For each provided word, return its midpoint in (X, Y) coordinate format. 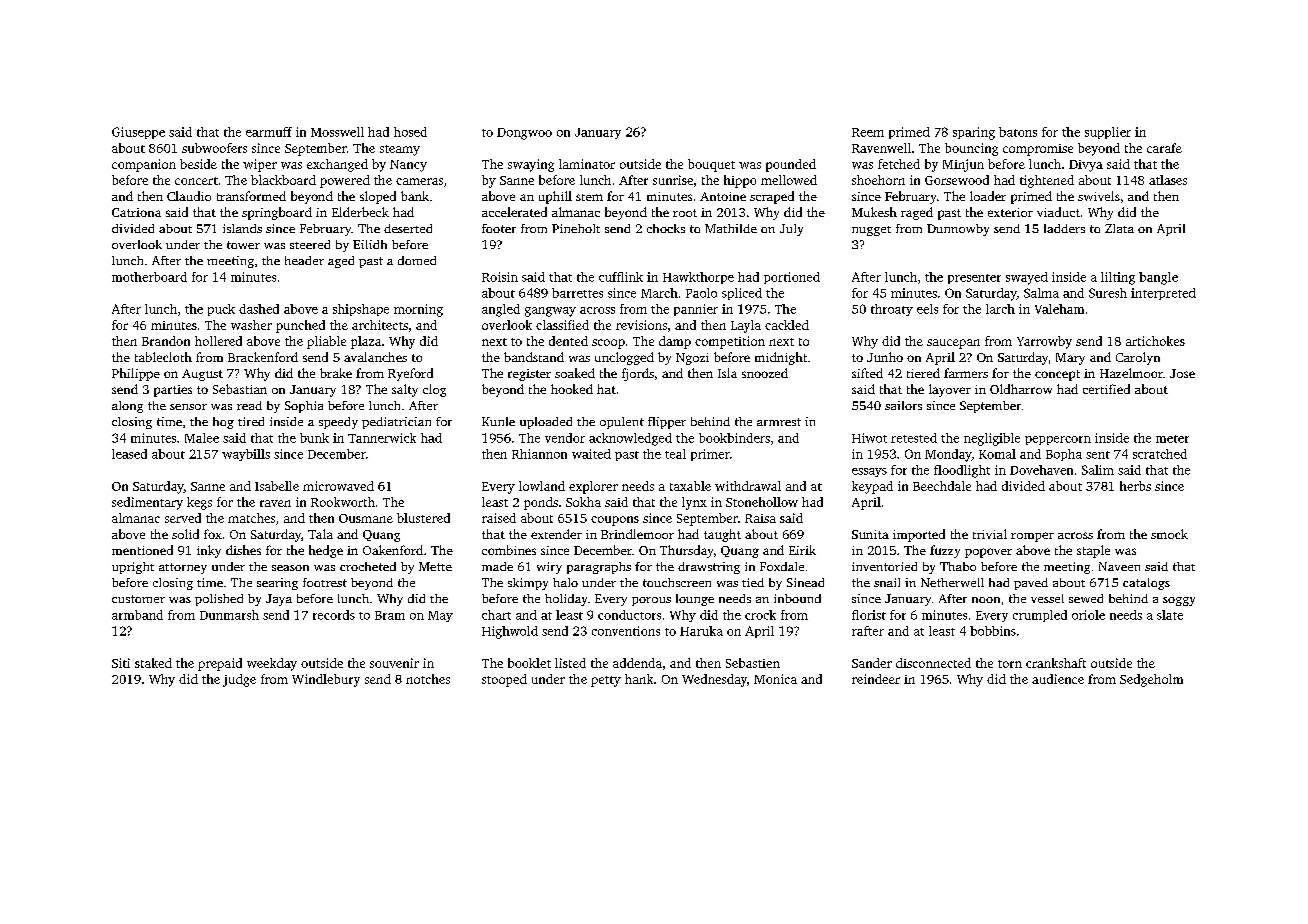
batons (1018, 132)
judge (239, 680)
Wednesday (714, 680)
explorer (593, 487)
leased (129, 454)
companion (144, 165)
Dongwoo (524, 134)
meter (1172, 439)
